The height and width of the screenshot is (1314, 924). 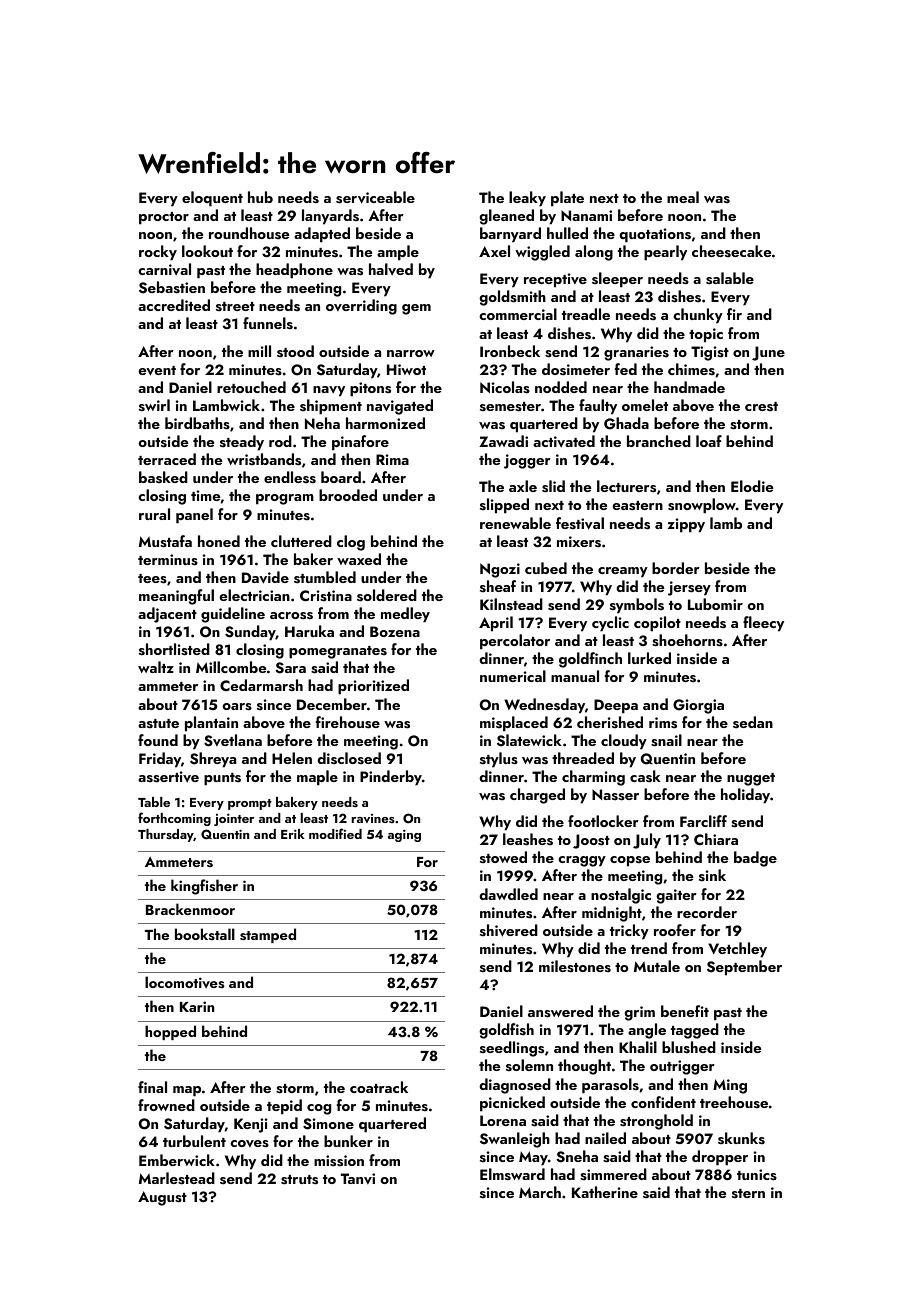 I want to click on Shreya, so click(x=213, y=760).
